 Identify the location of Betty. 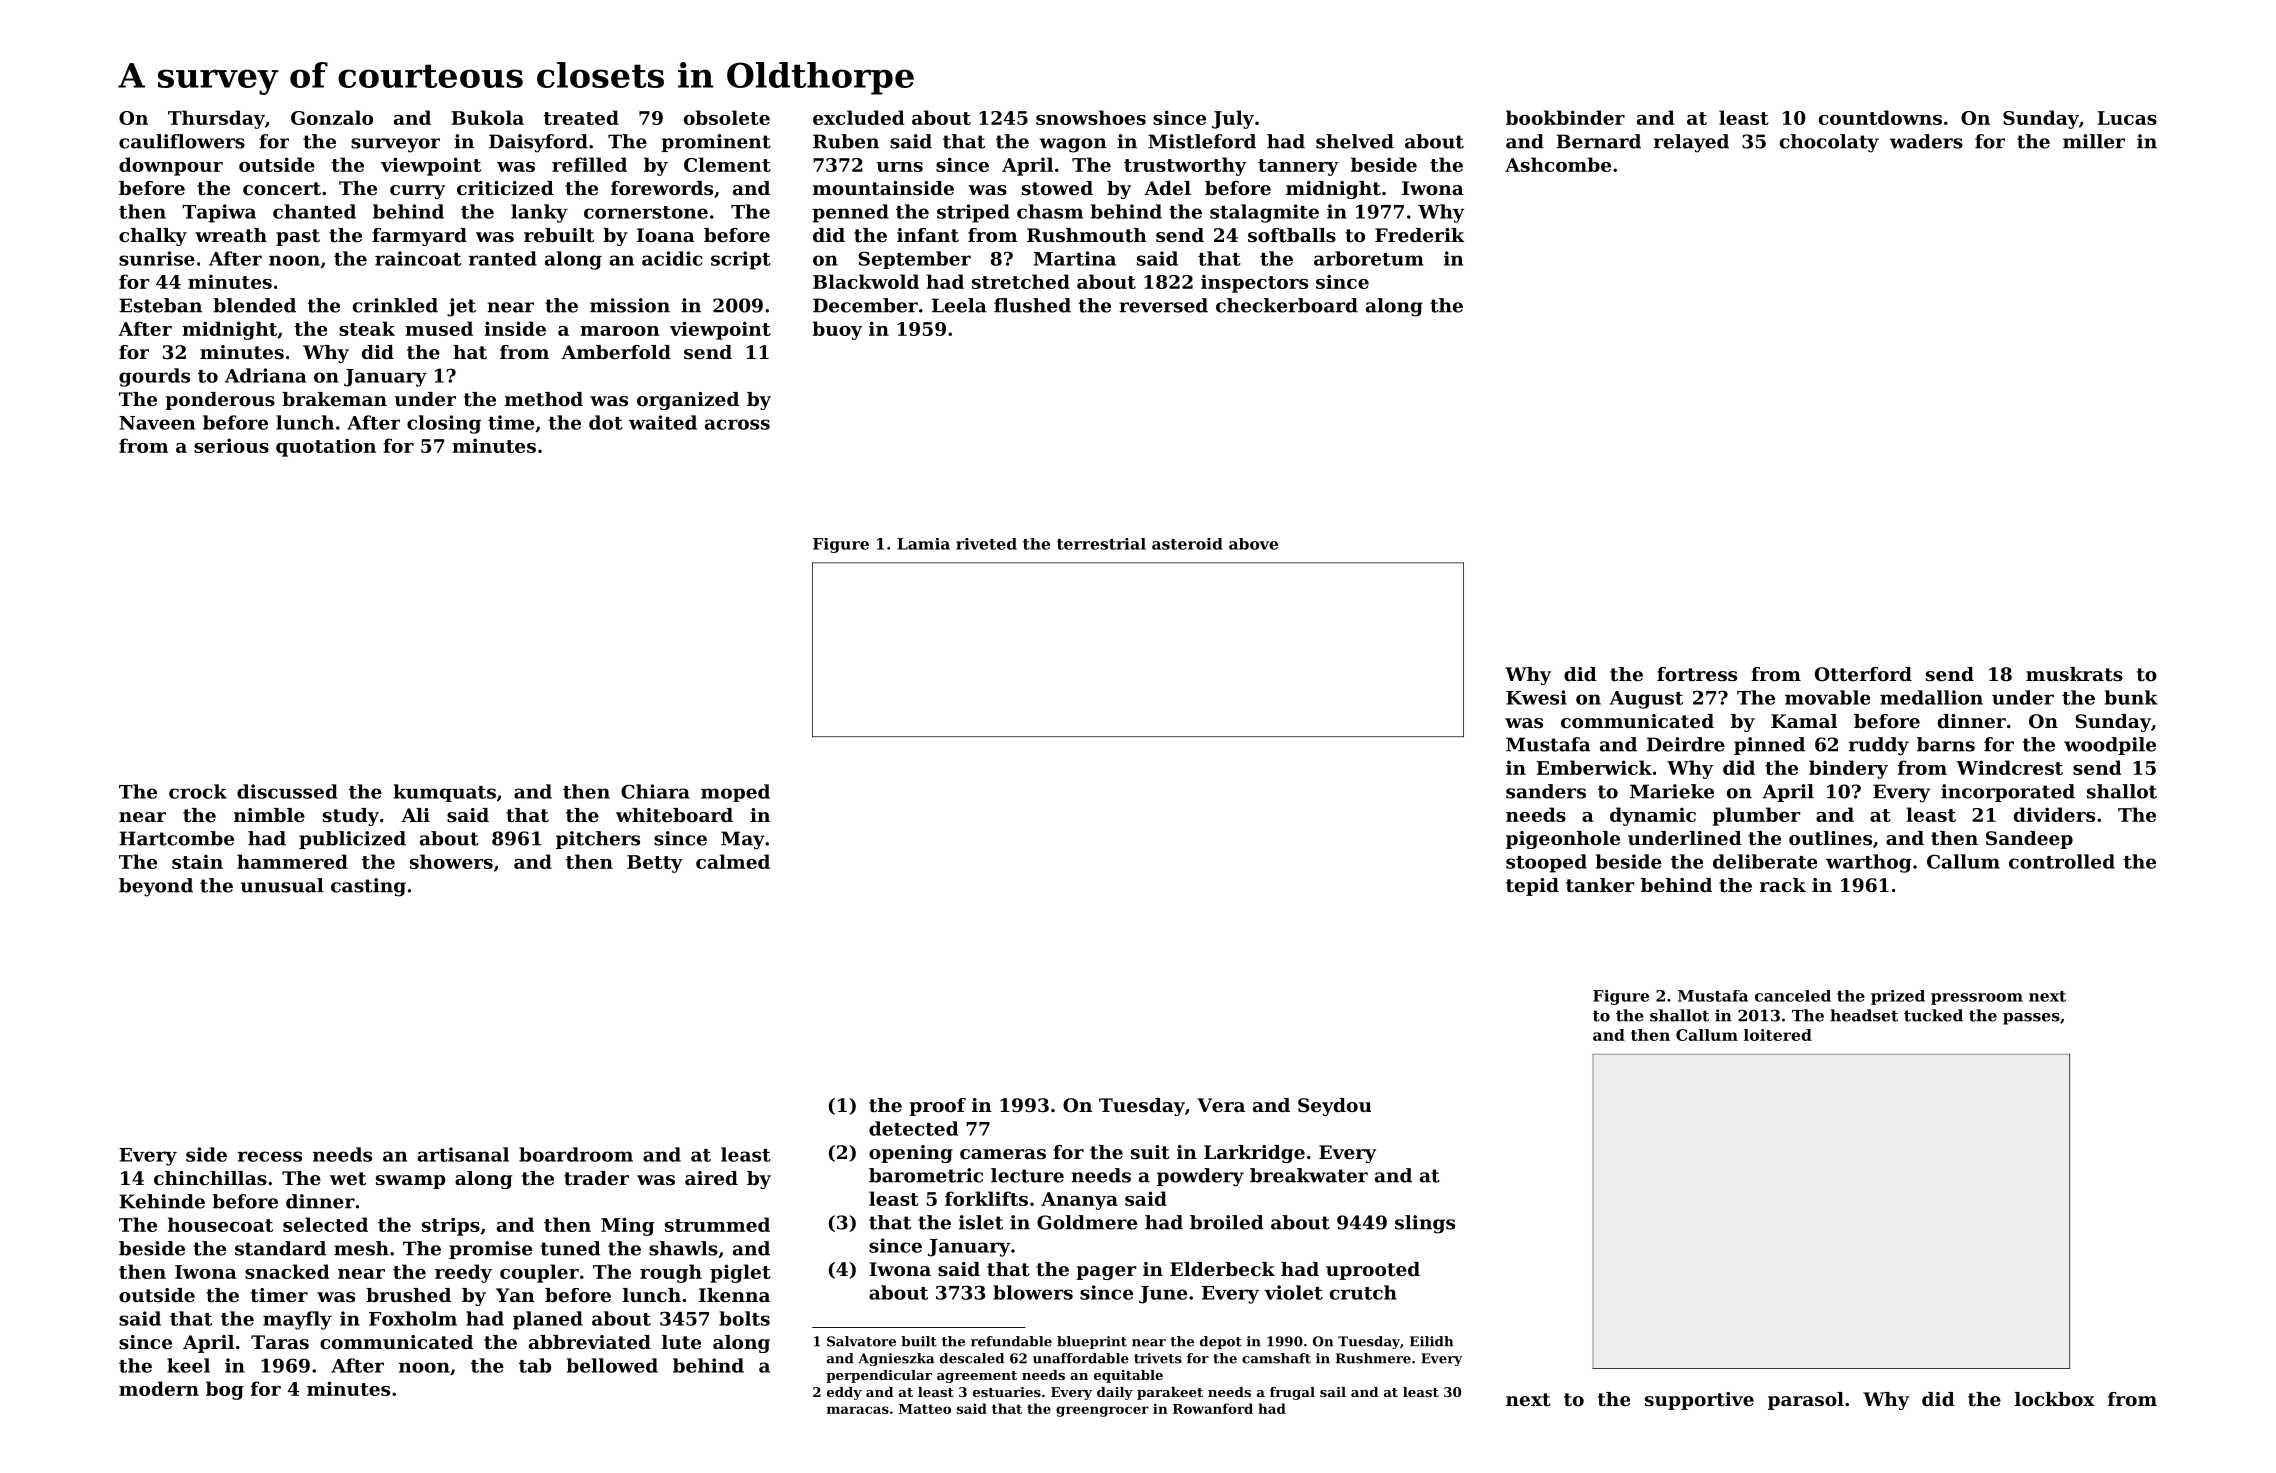
(655, 864).
